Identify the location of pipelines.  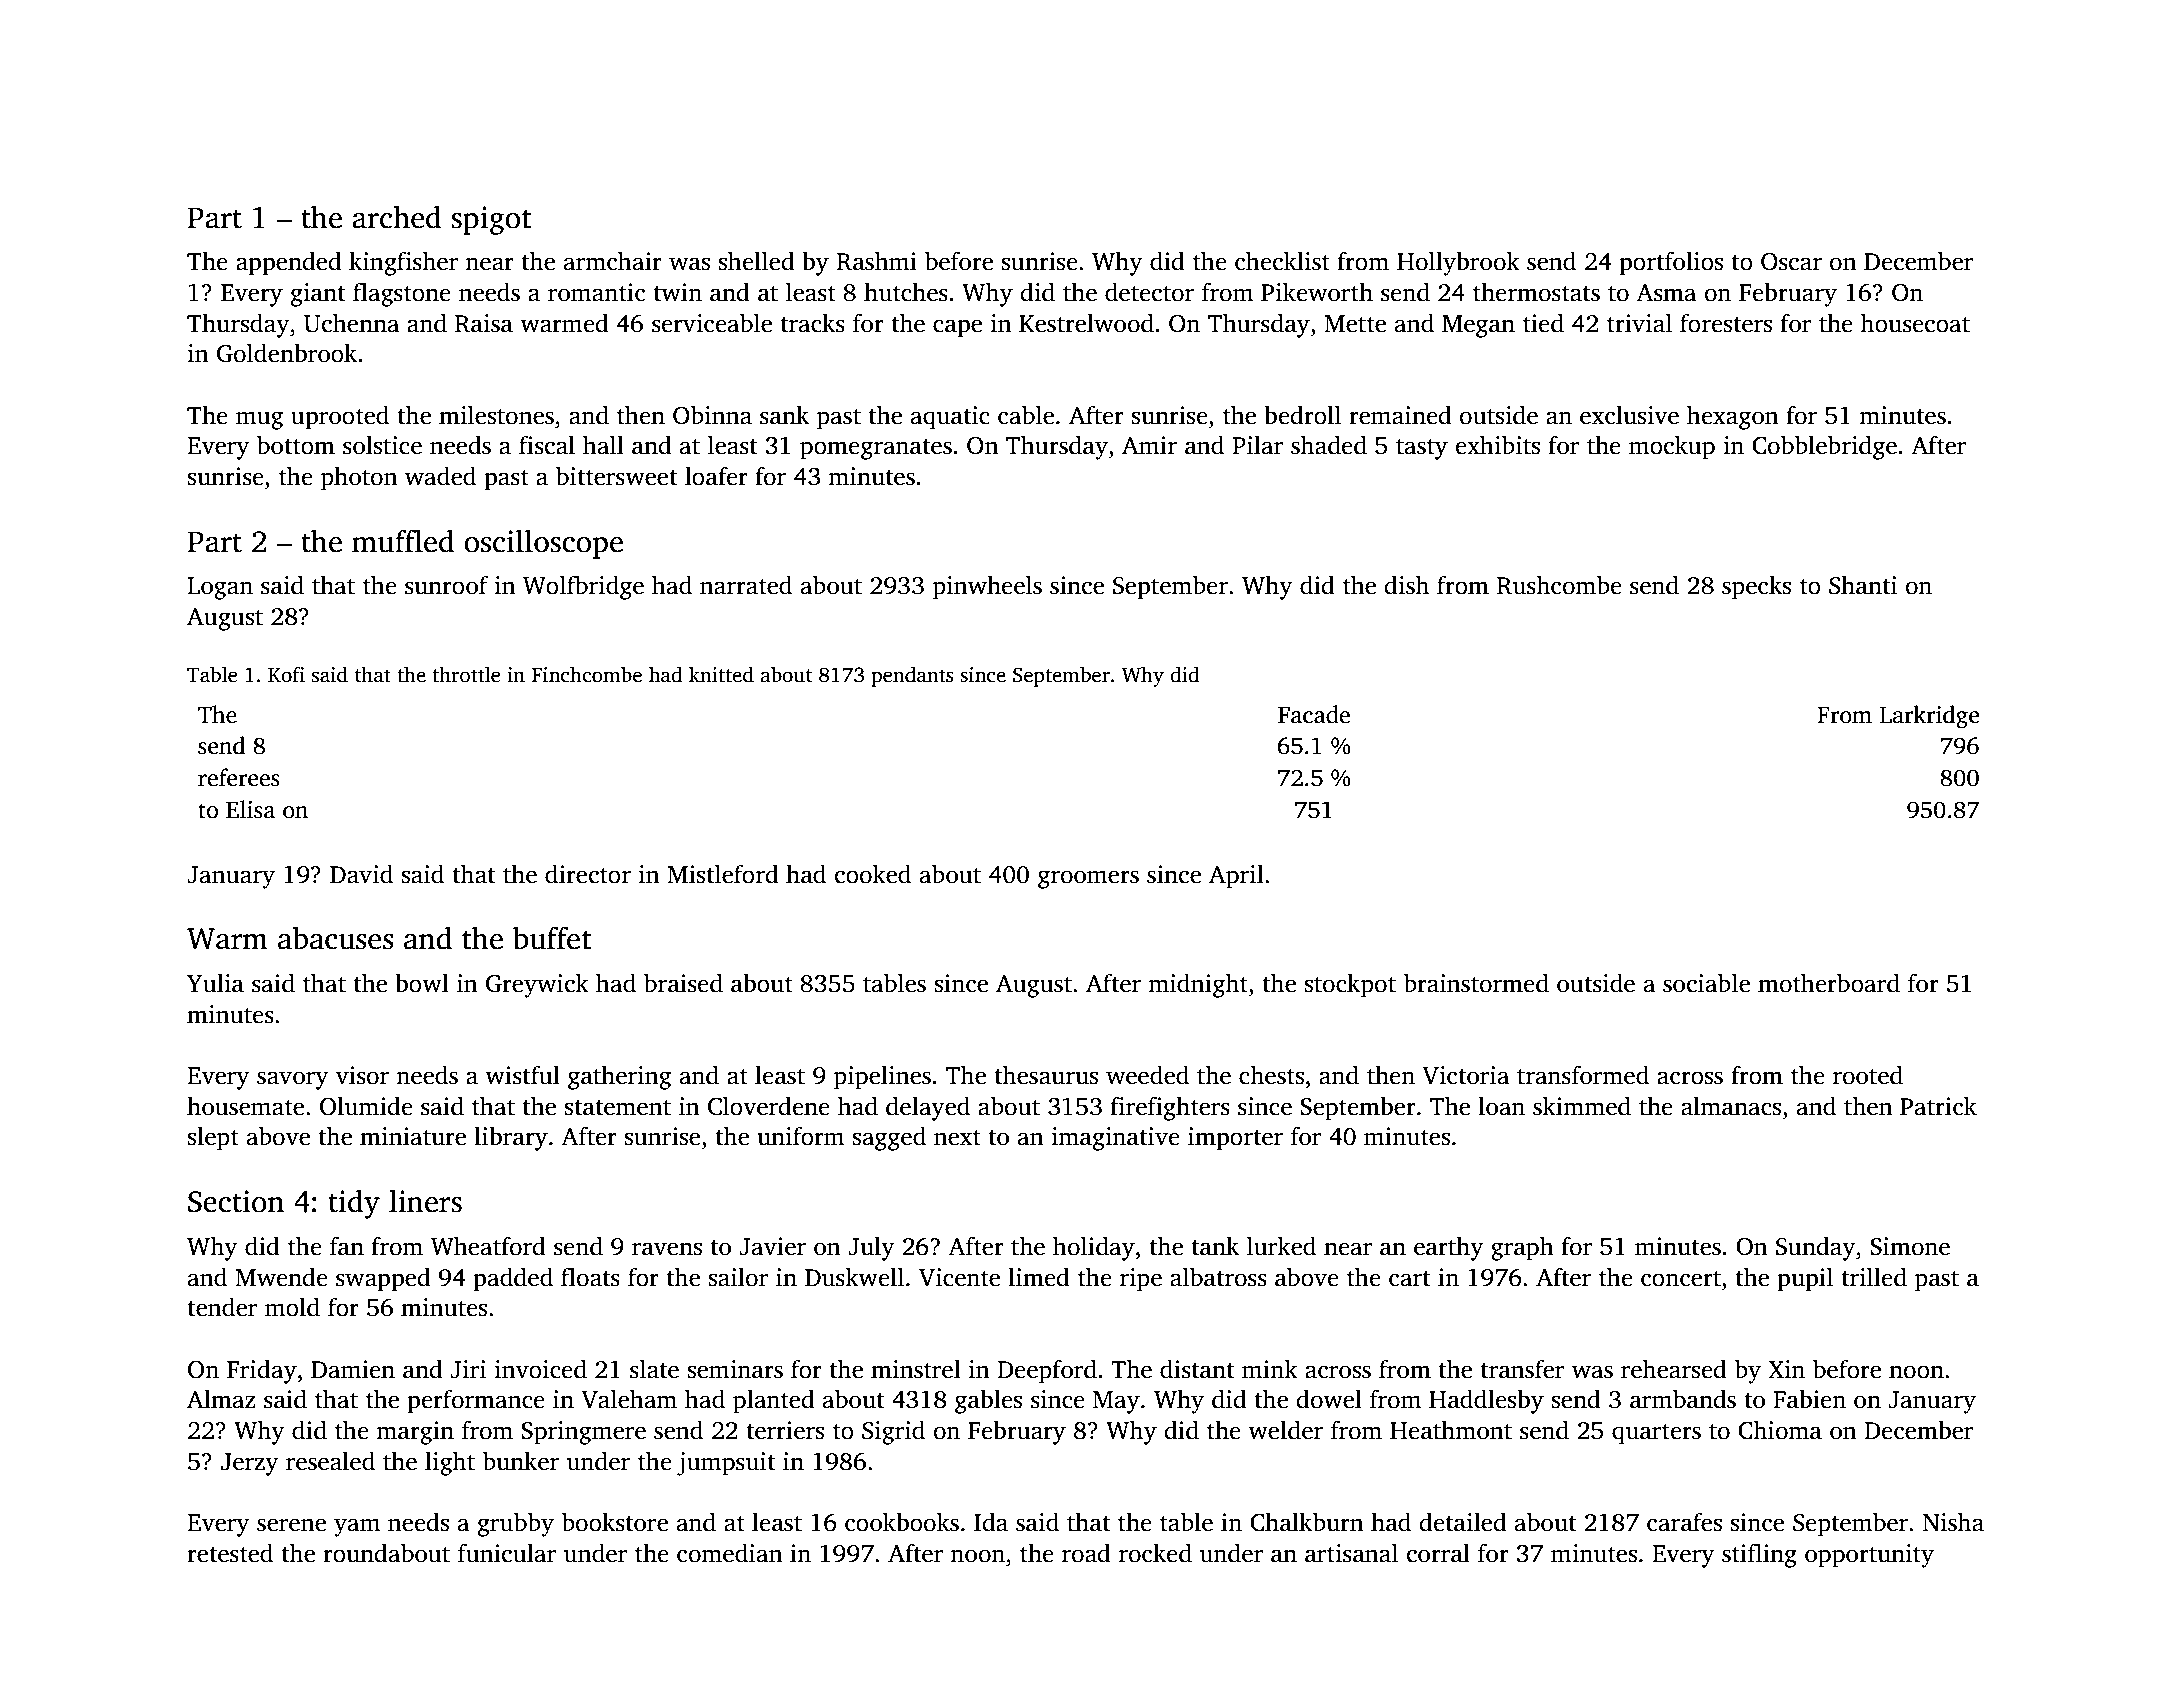
(882, 1077).
